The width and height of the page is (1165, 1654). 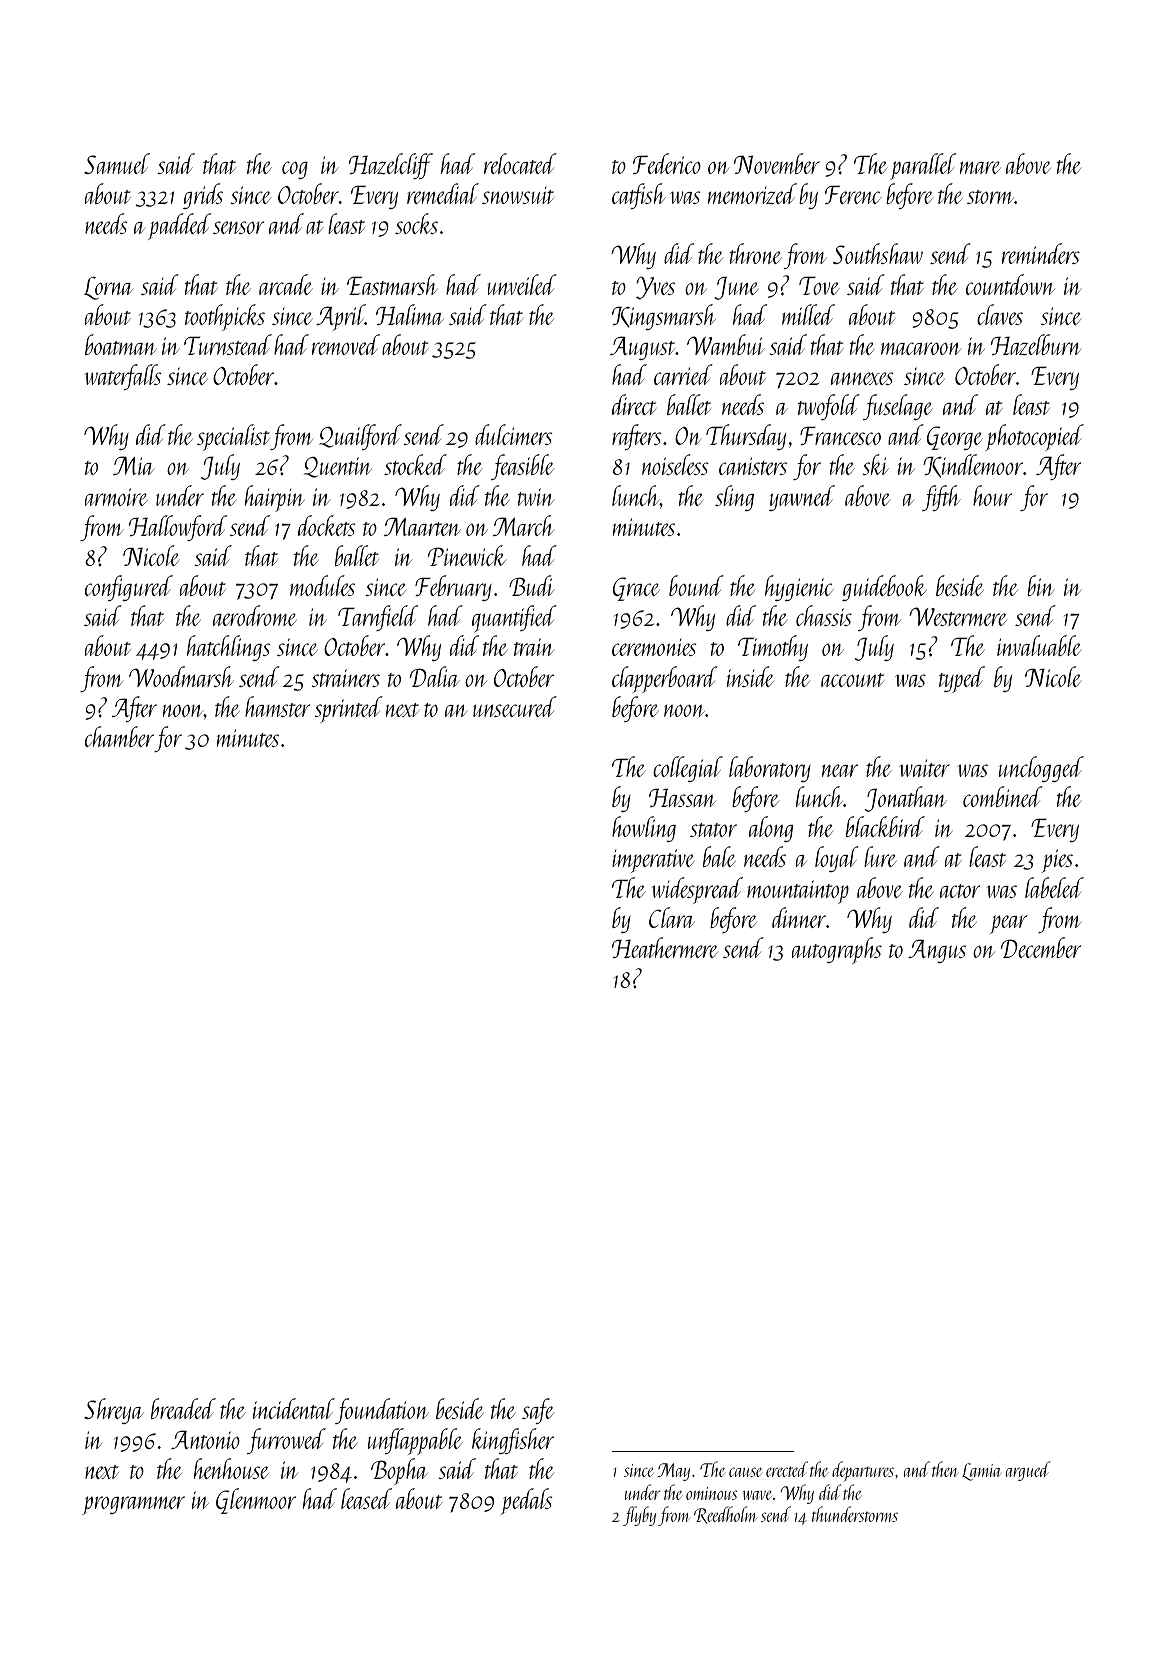 I want to click on guidebook, so click(x=884, y=588).
